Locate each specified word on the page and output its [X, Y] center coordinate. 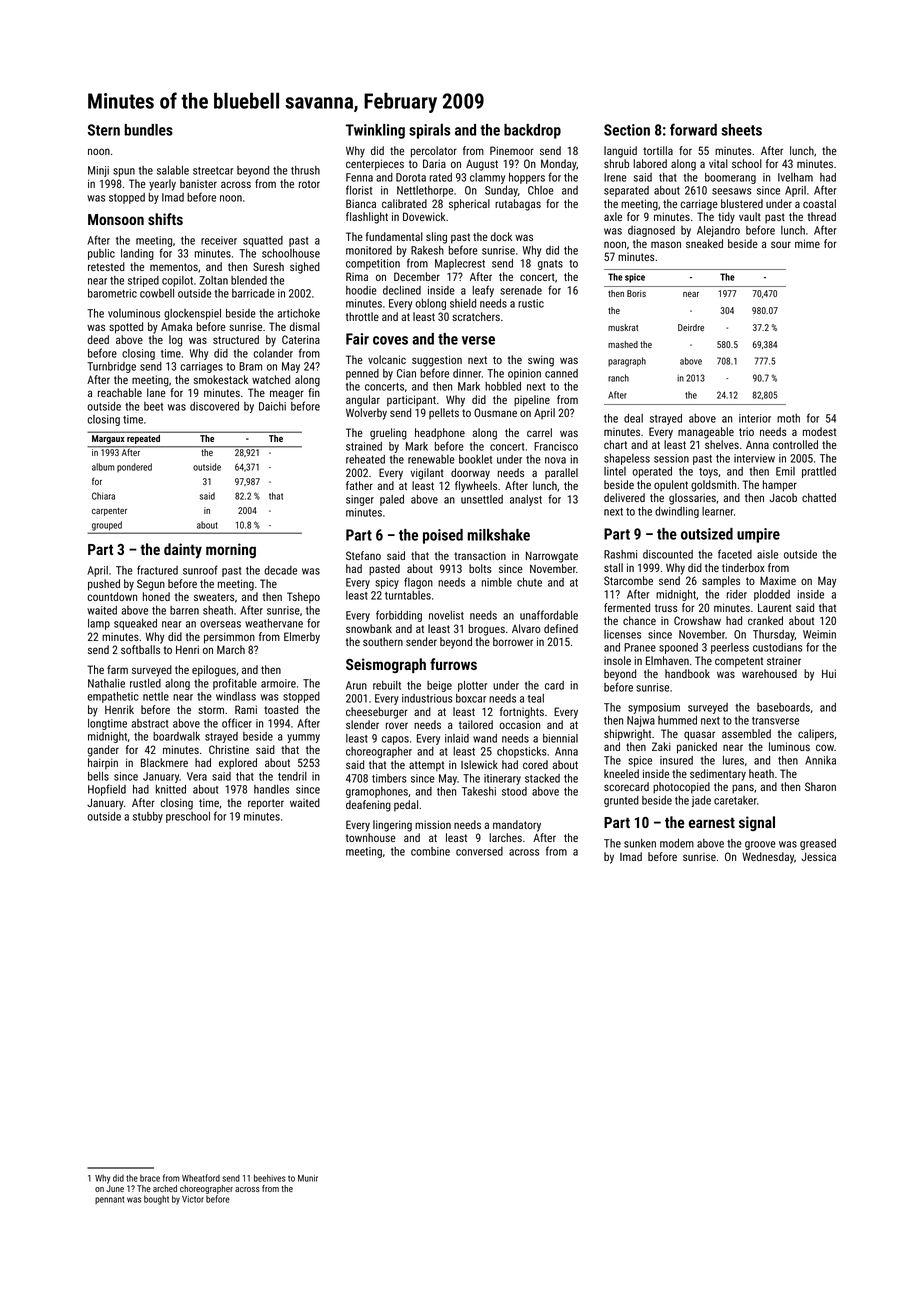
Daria [434, 163]
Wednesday [768, 858]
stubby [148, 817]
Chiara [103, 496]
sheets [741, 130]
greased [818, 844]
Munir [308, 1178]
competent [739, 662]
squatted [263, 241]
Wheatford [201, 1178]
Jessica [818, 856]
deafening [368, 806]
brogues [487, 630]
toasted [281, 709]
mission [433, 824]
